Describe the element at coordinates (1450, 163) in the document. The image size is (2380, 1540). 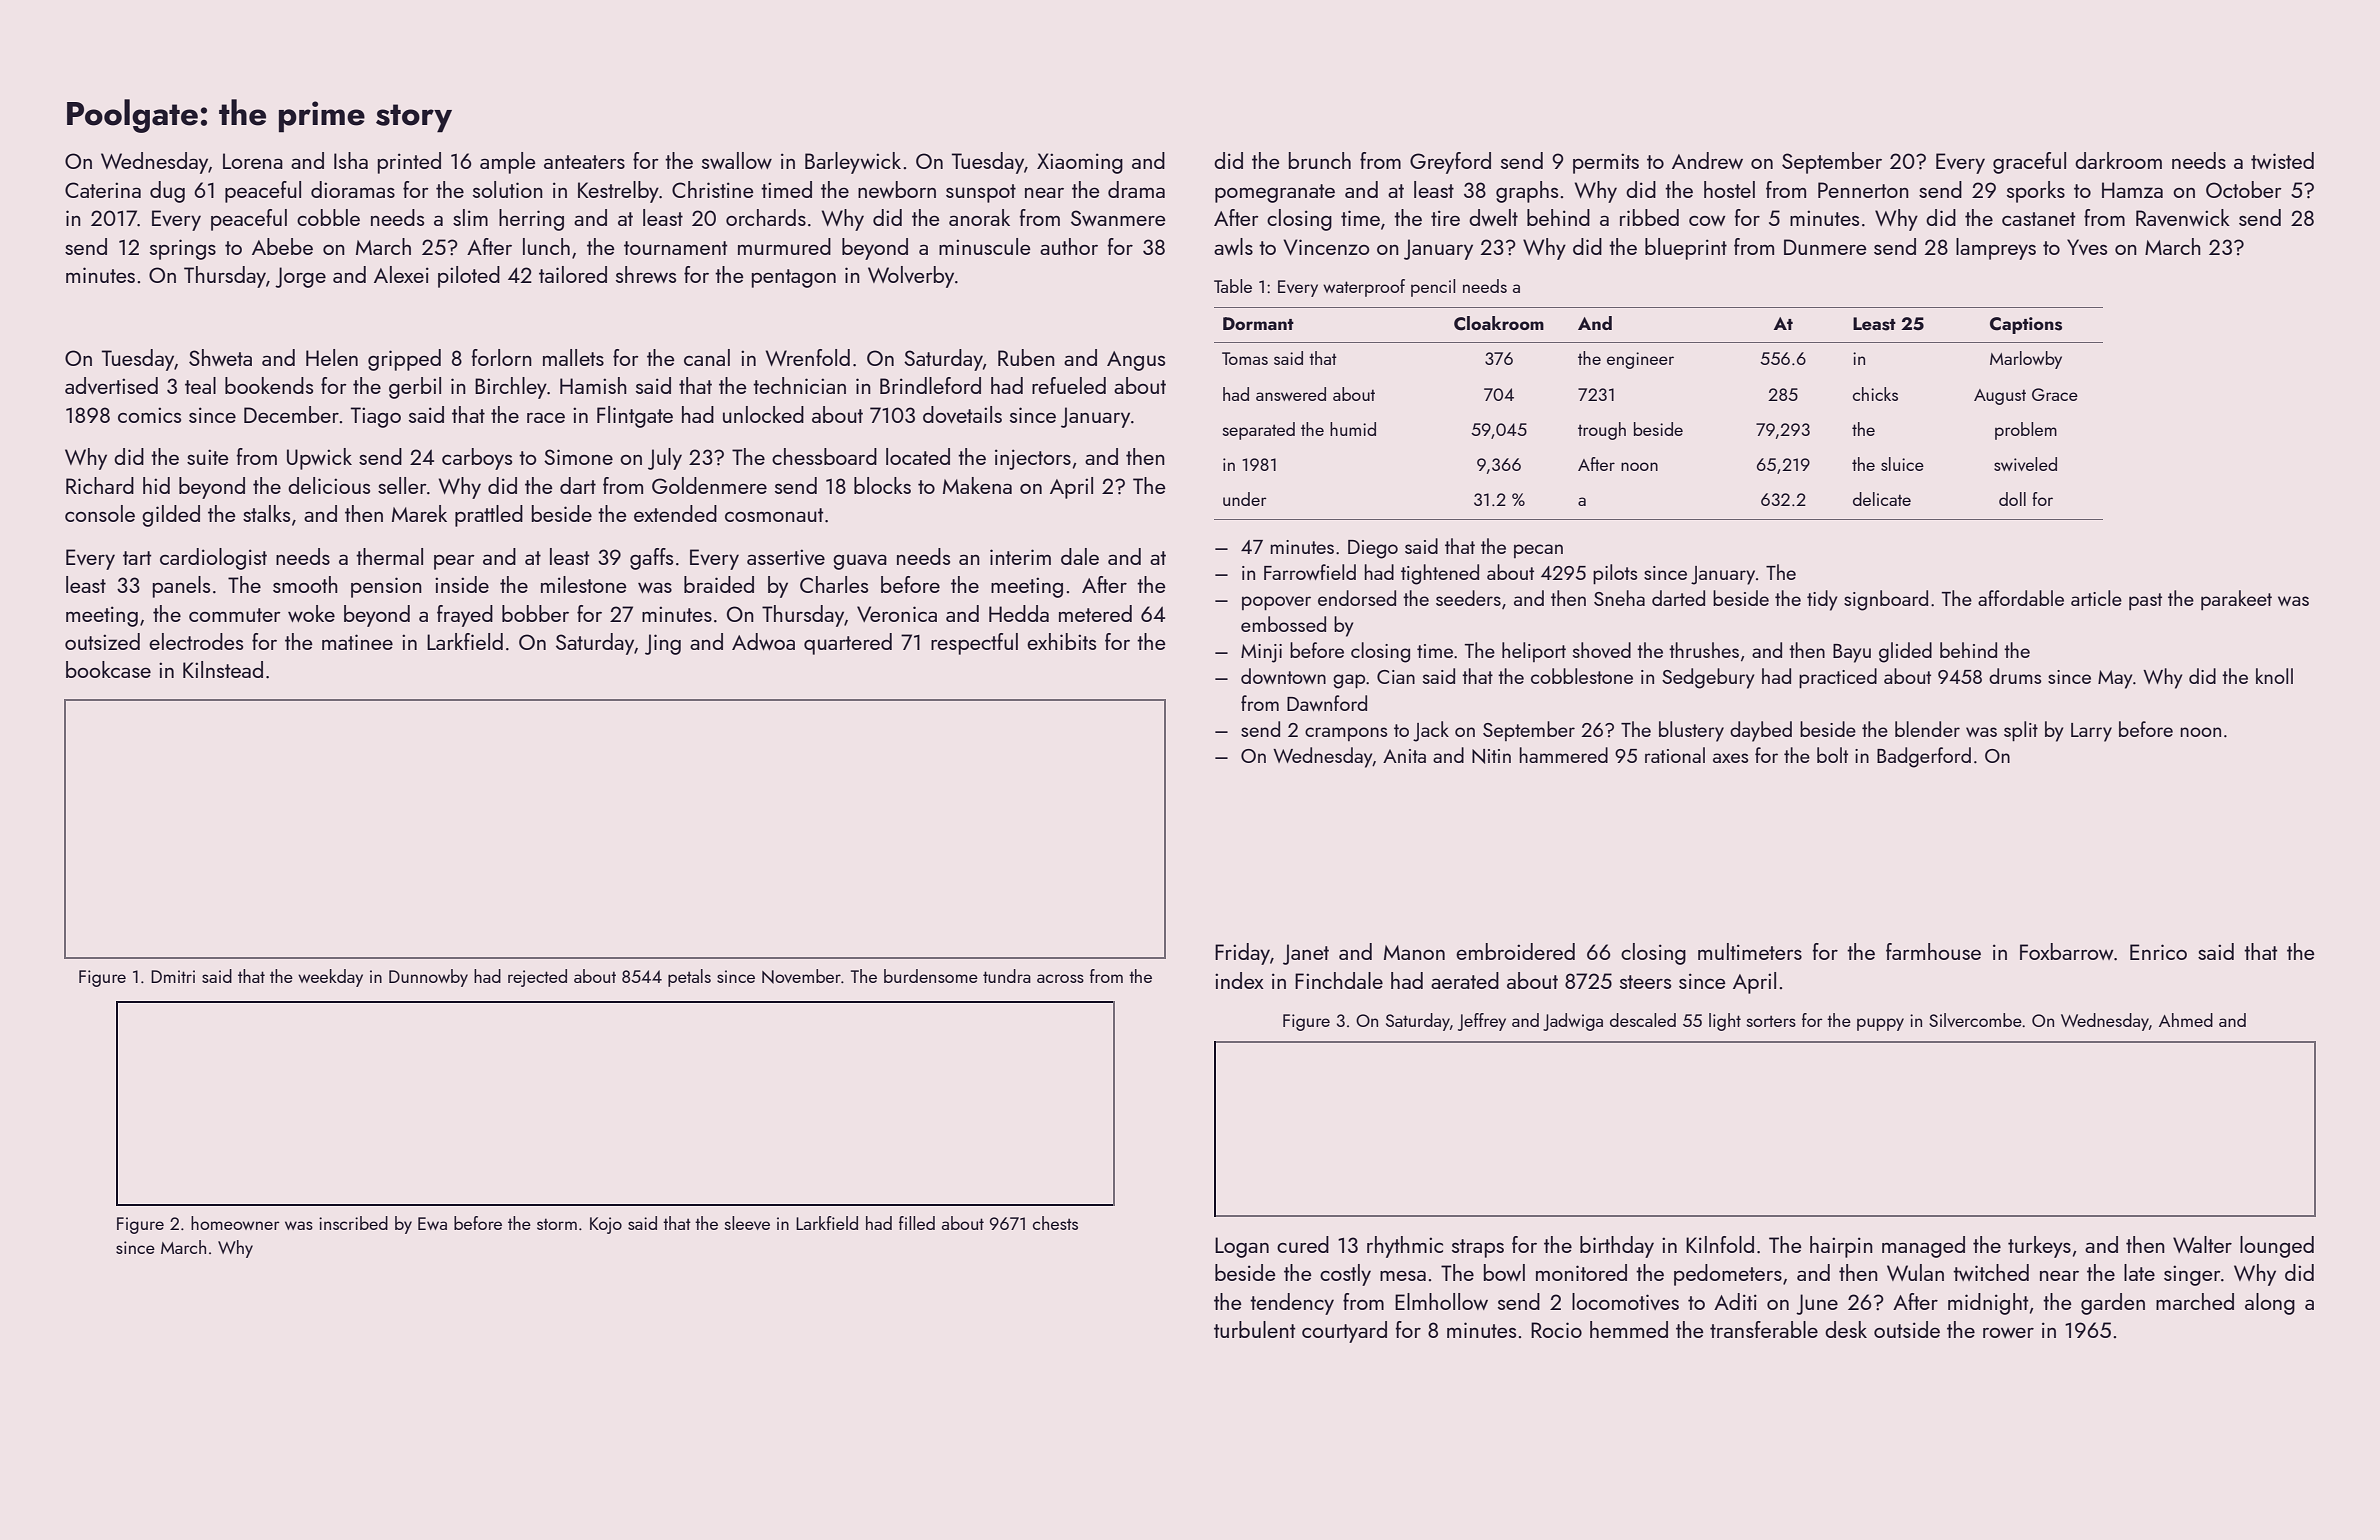
I see `Greyford` at that location.
